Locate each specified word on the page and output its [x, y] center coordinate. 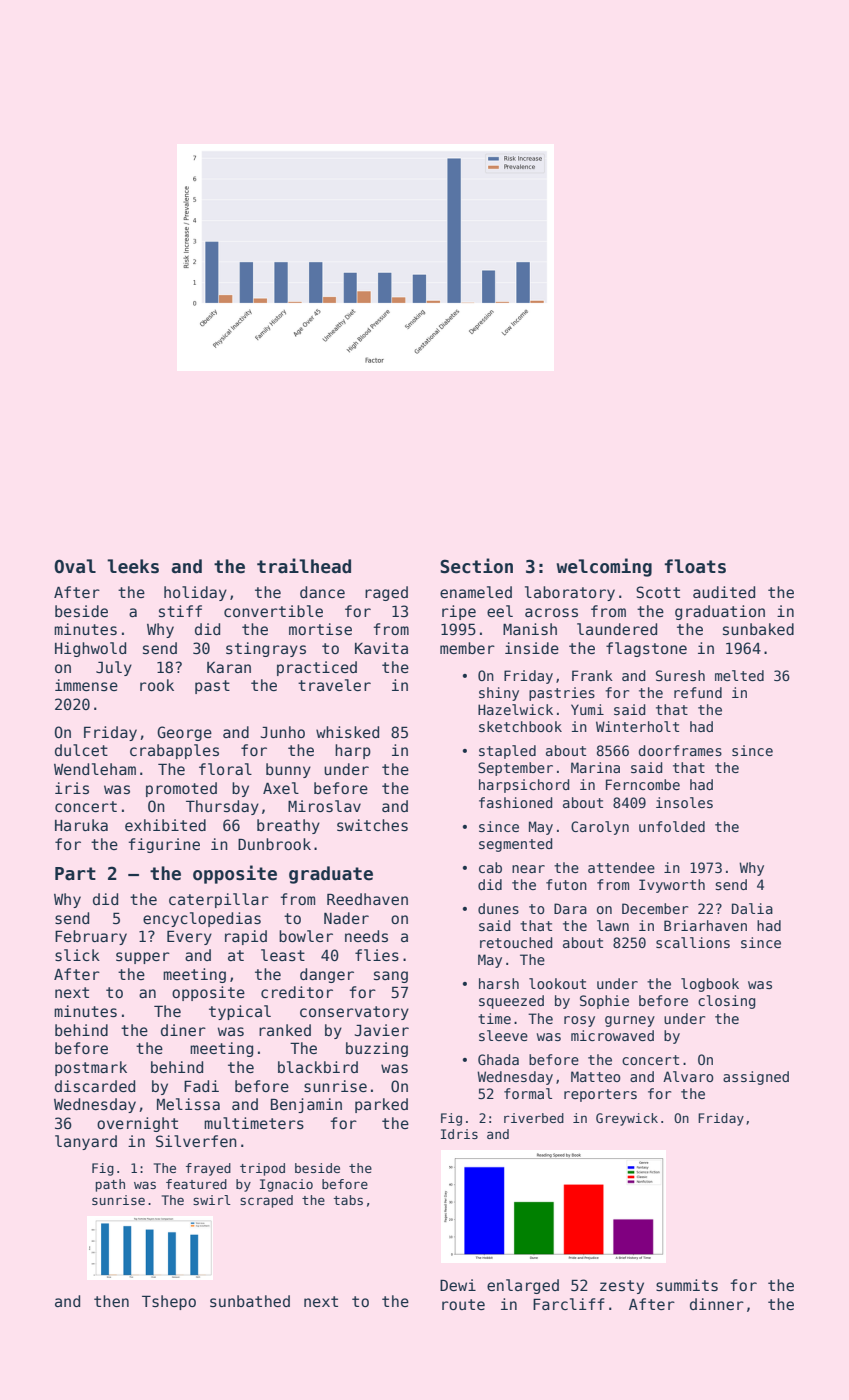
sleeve [503, 1035]
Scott [658, 592]
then [111, 1301]
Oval [75, 566]
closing [726, 1002]
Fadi [201, 1086]
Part [75, 874]
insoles [684, 802]
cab [490, 867]
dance [322, 592]
